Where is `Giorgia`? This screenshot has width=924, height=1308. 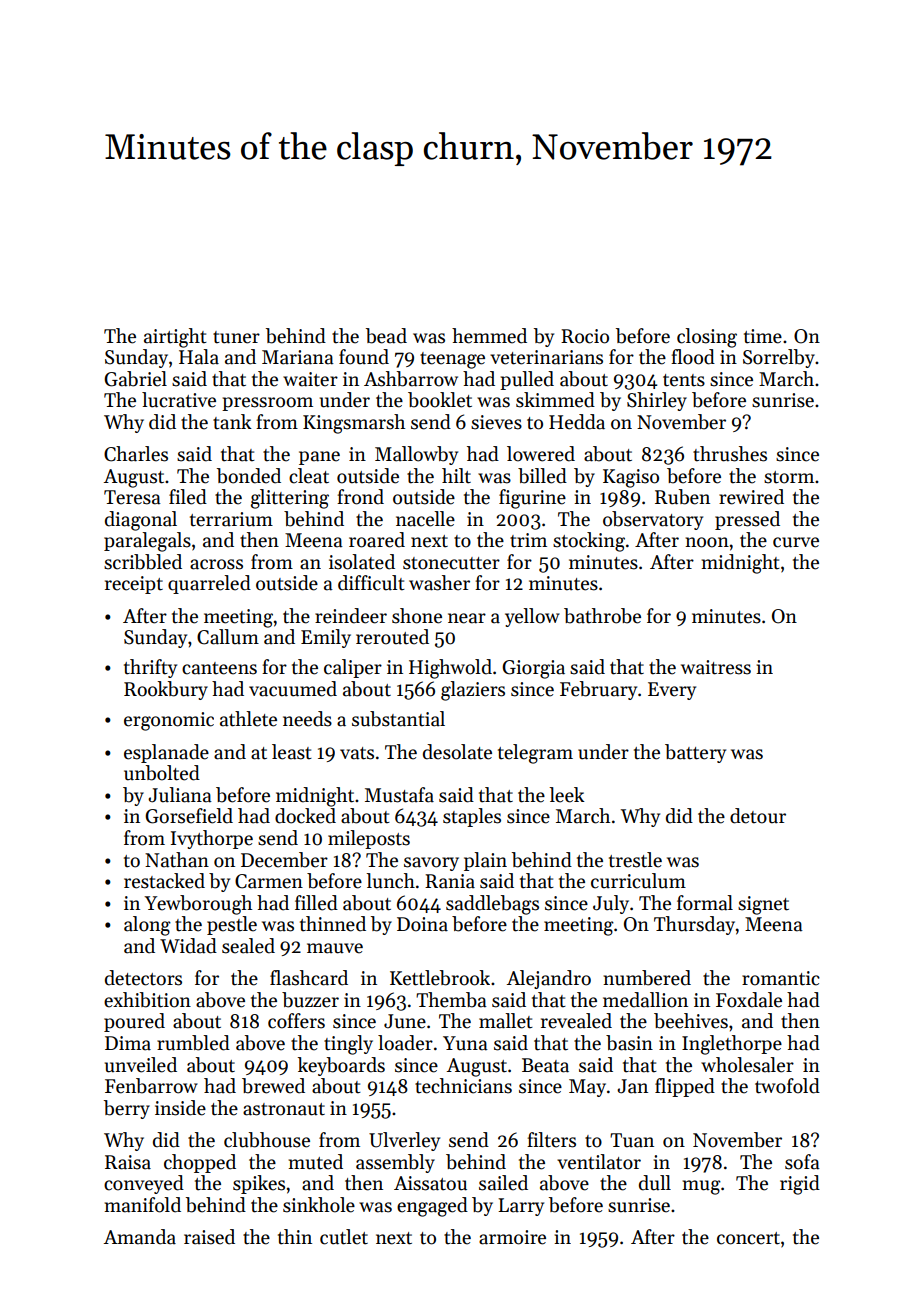
Giorgia is located at coordinates (533, 669).
